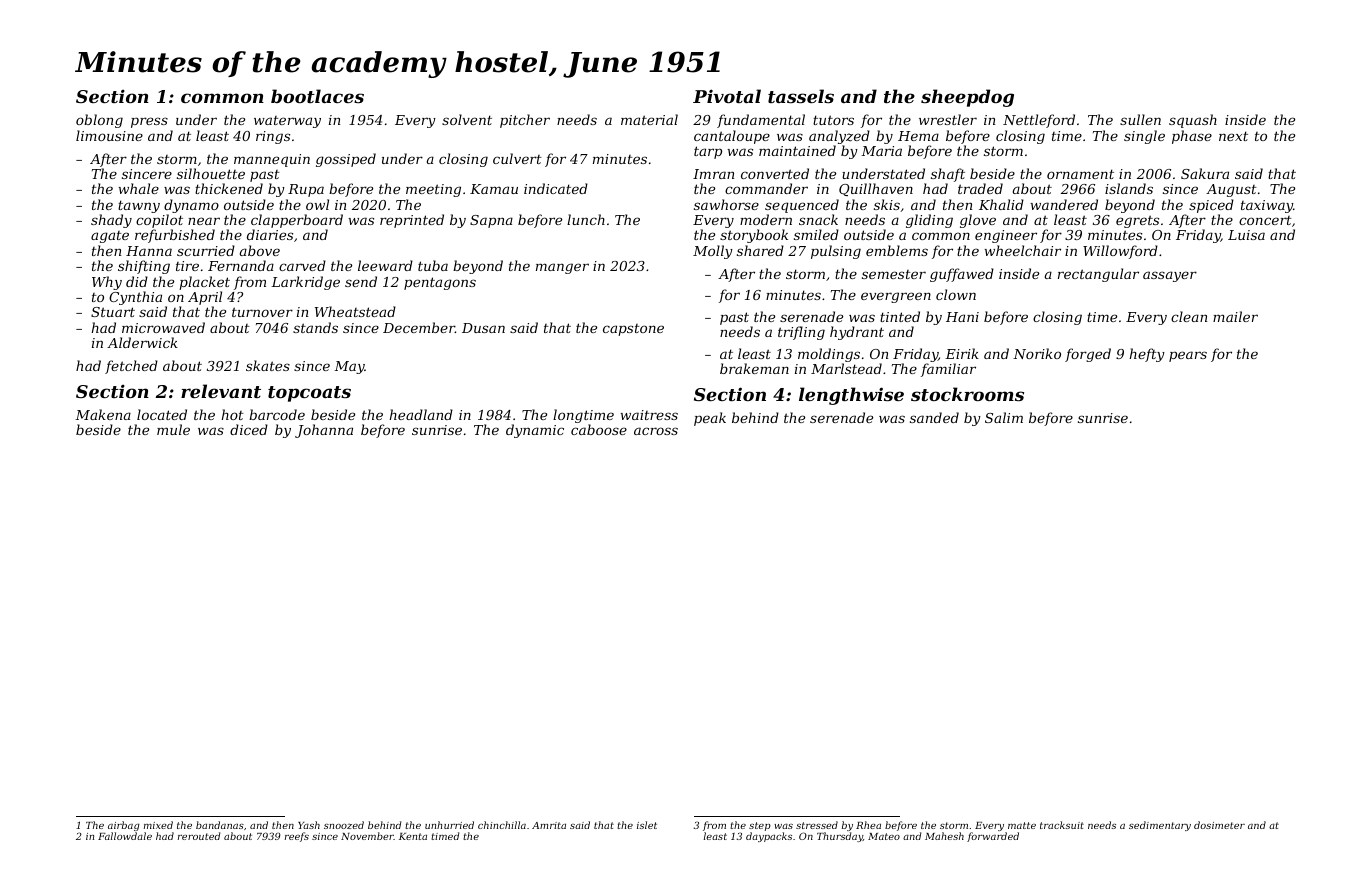 This document has height=887, width=1372. I want to click on sheepdog, so click(967, 98).
